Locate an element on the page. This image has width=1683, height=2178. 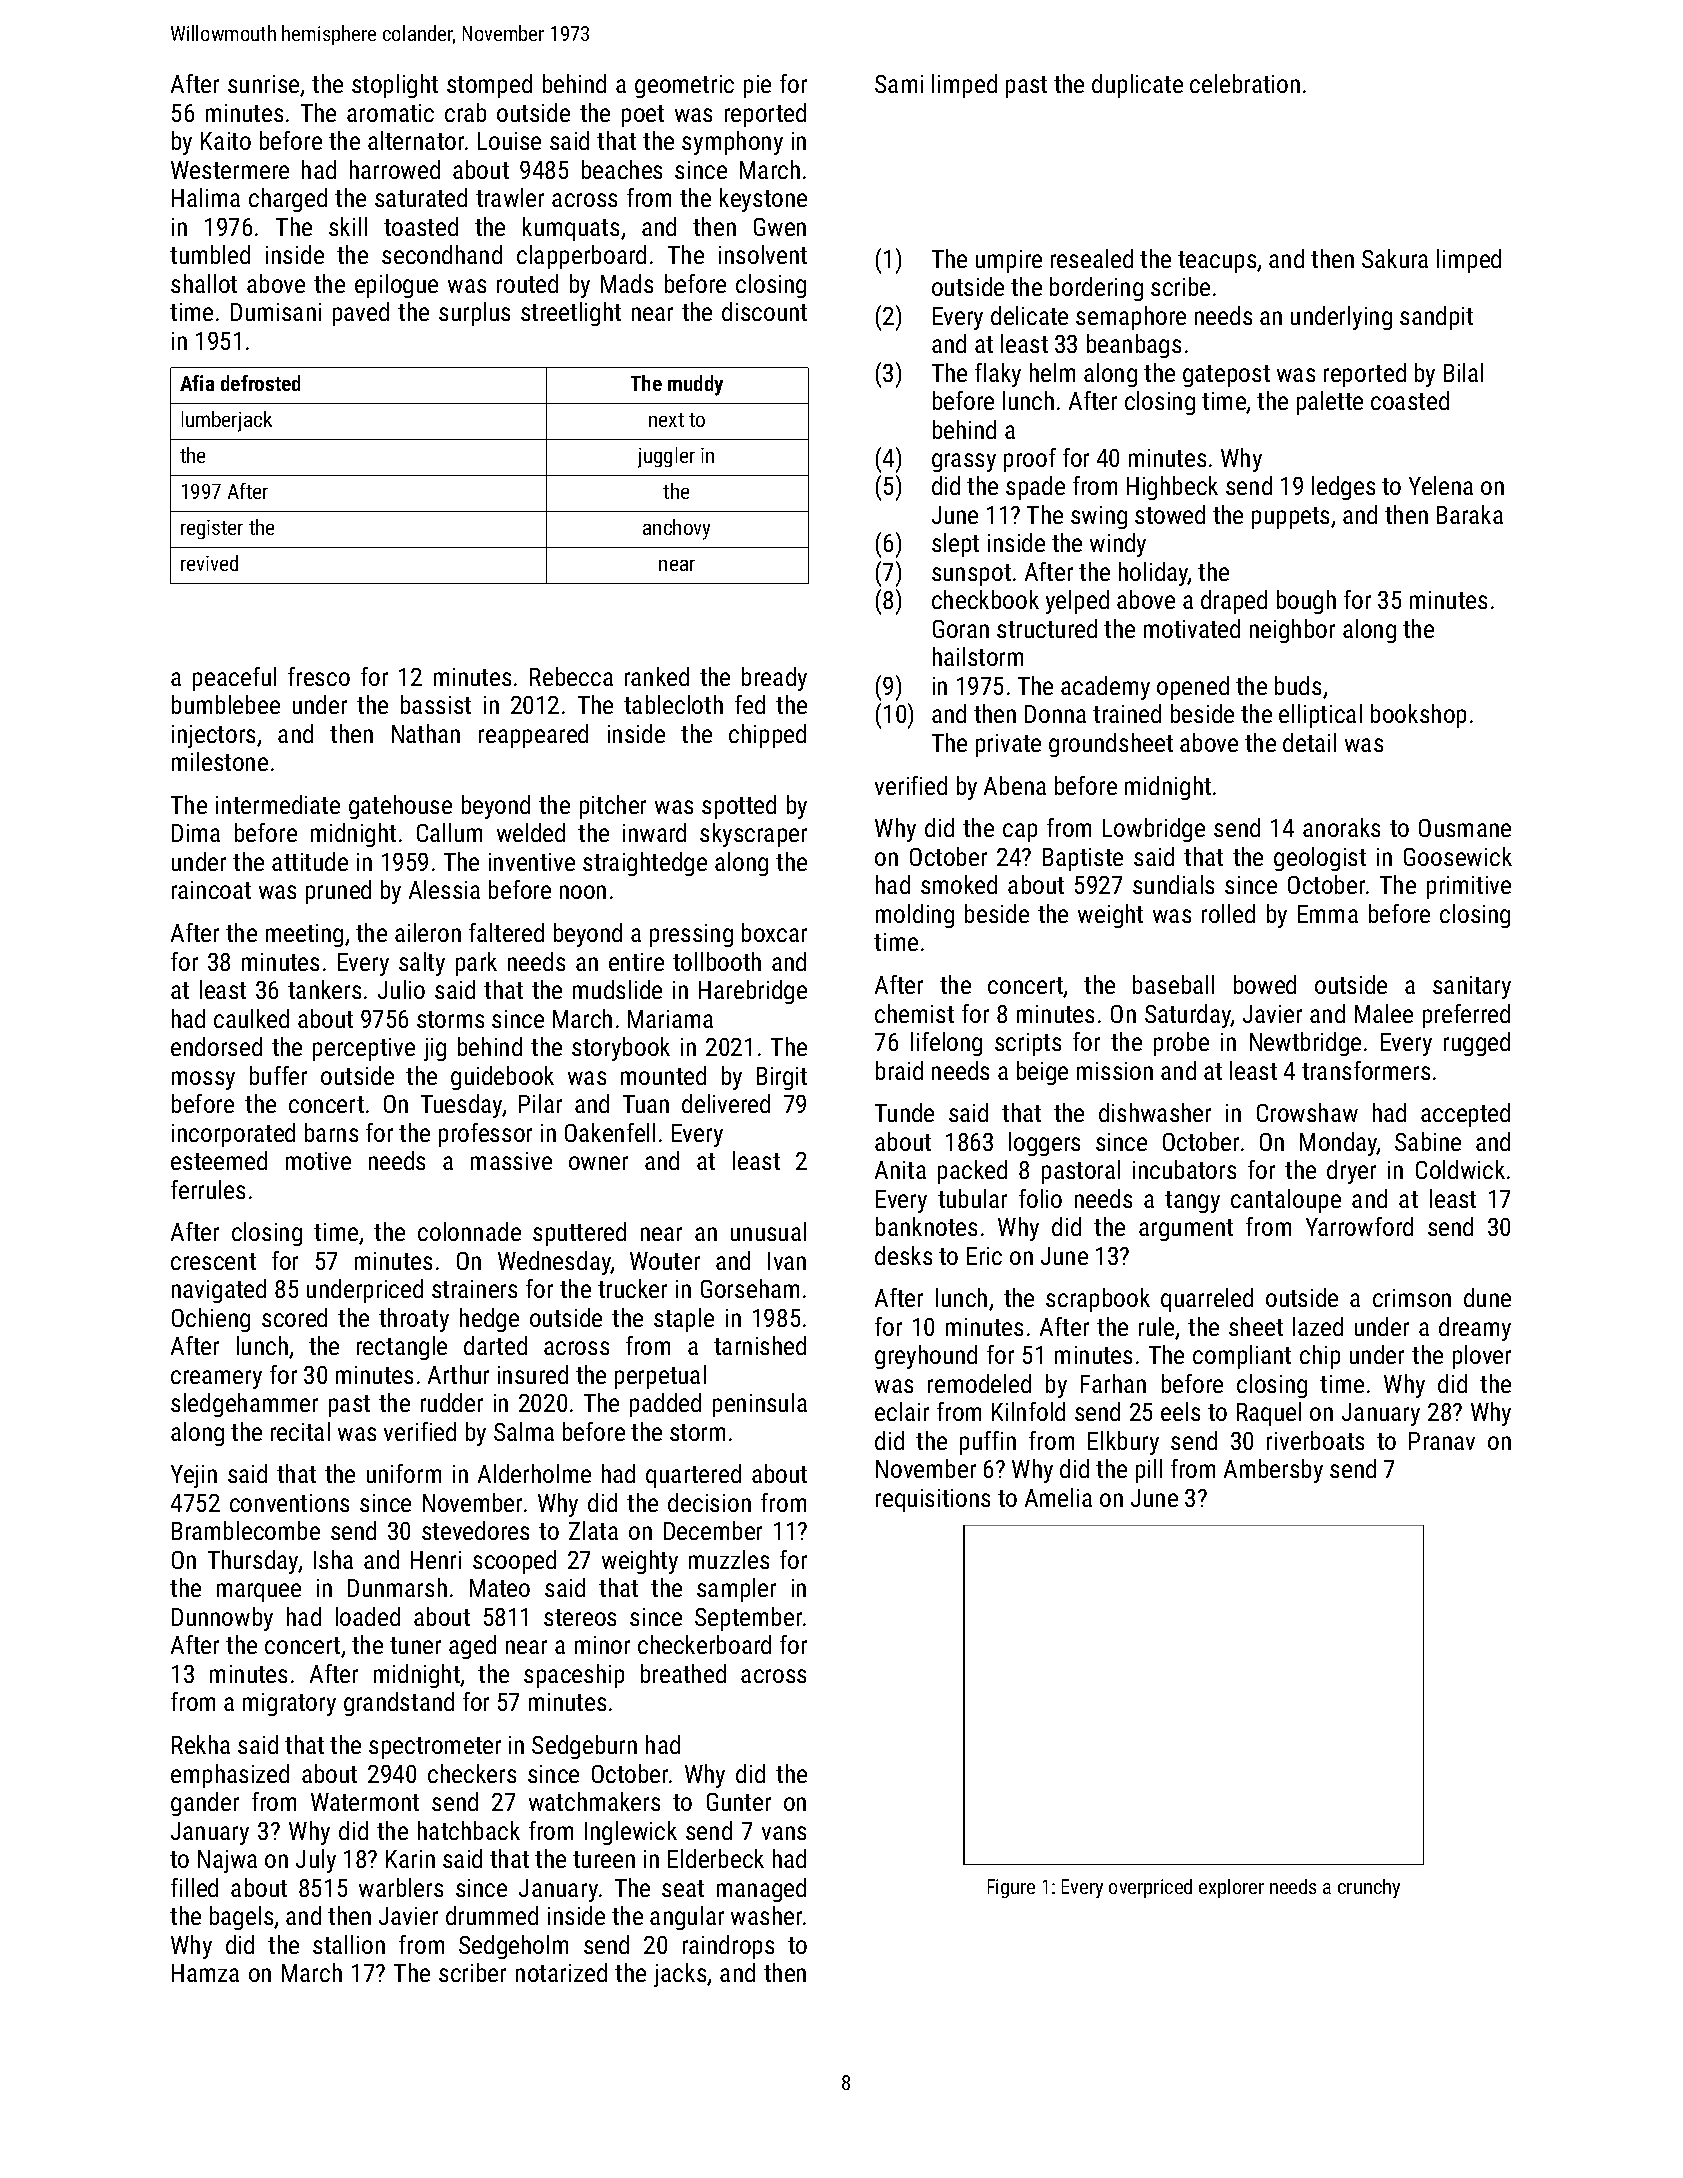
flaky is located at coordinates (998, 375).
